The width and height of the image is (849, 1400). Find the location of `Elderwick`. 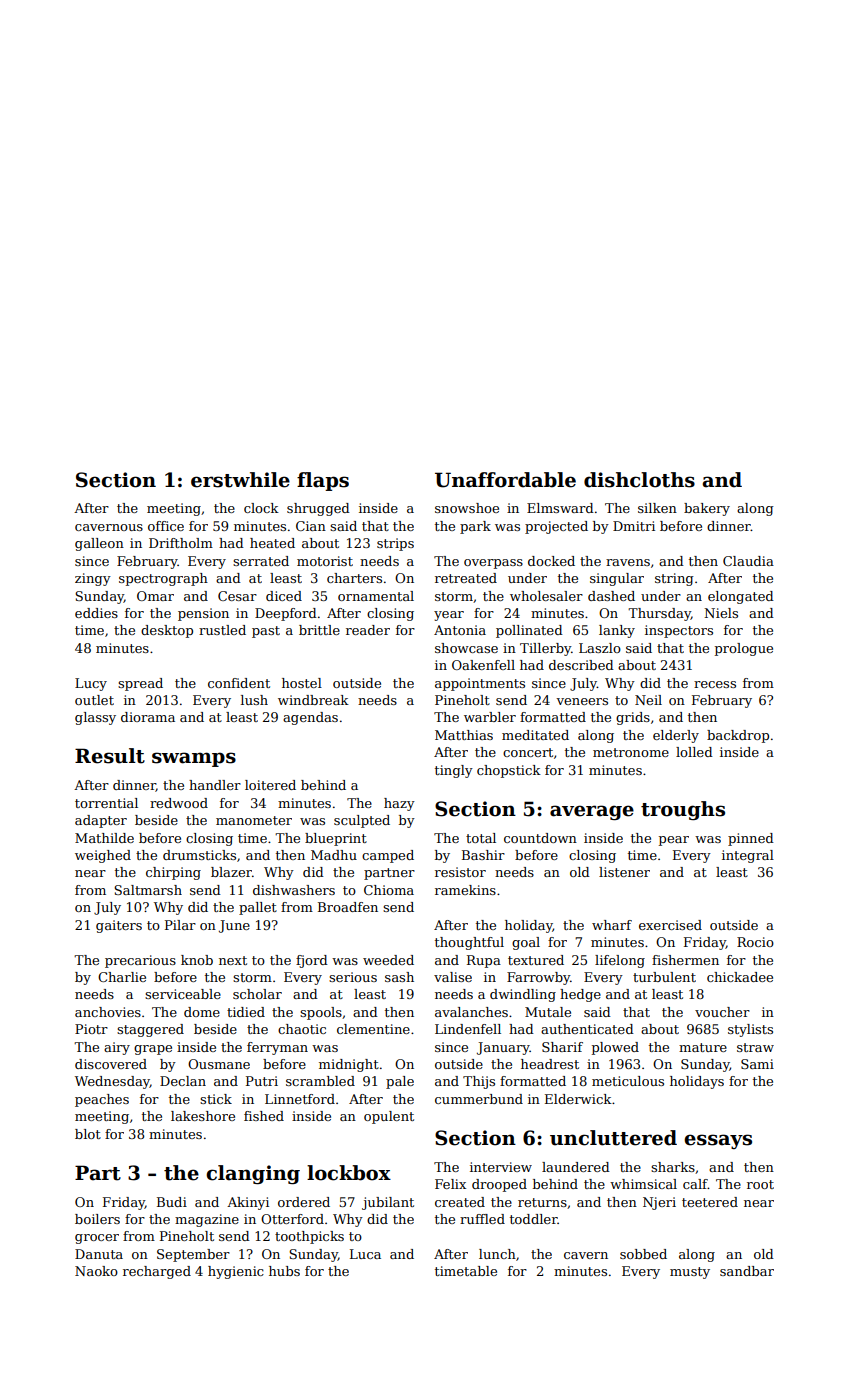

Elderwick is located at coordinates (578, 1099).
